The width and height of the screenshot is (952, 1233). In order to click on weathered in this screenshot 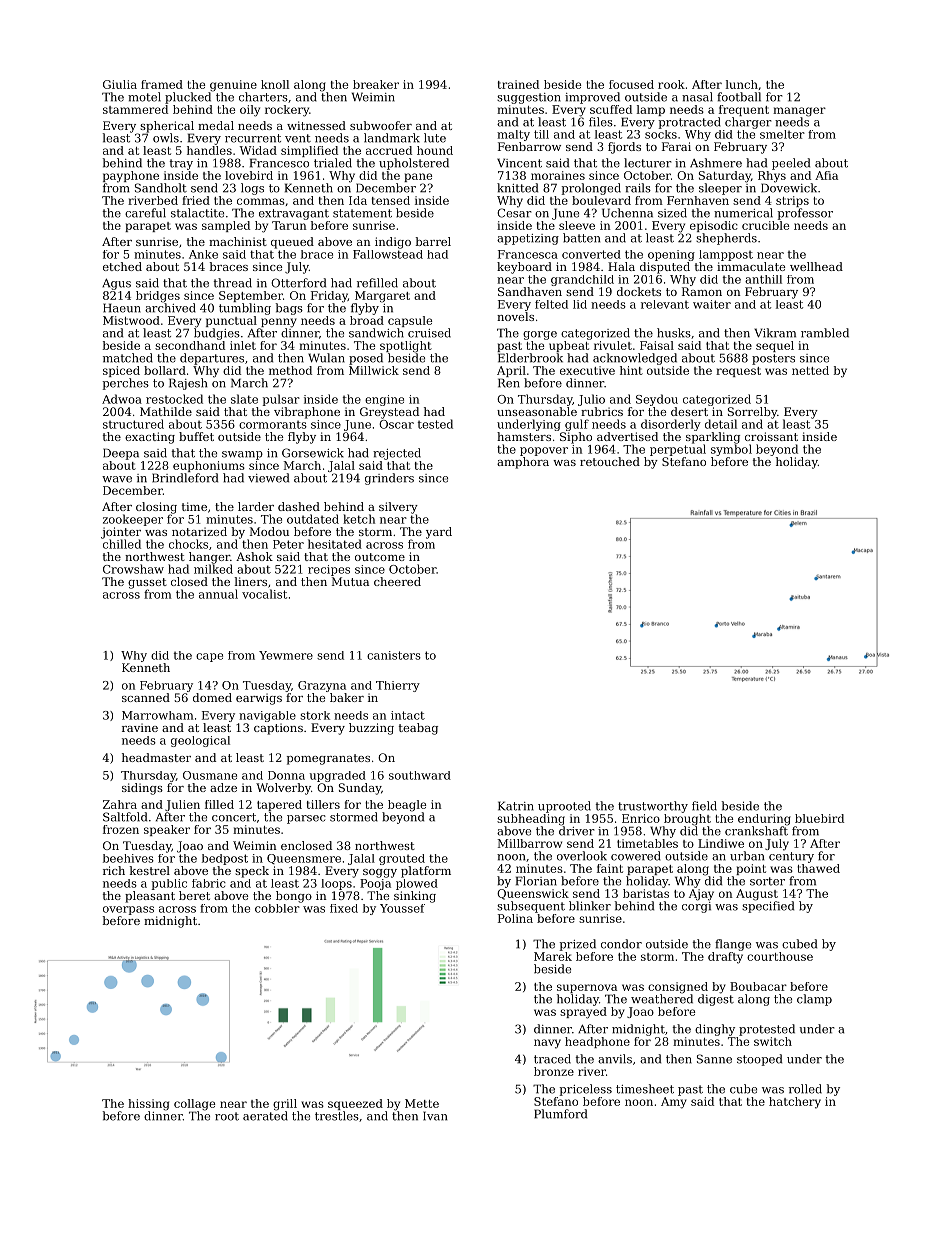, I will do `click(662, 999)`.
